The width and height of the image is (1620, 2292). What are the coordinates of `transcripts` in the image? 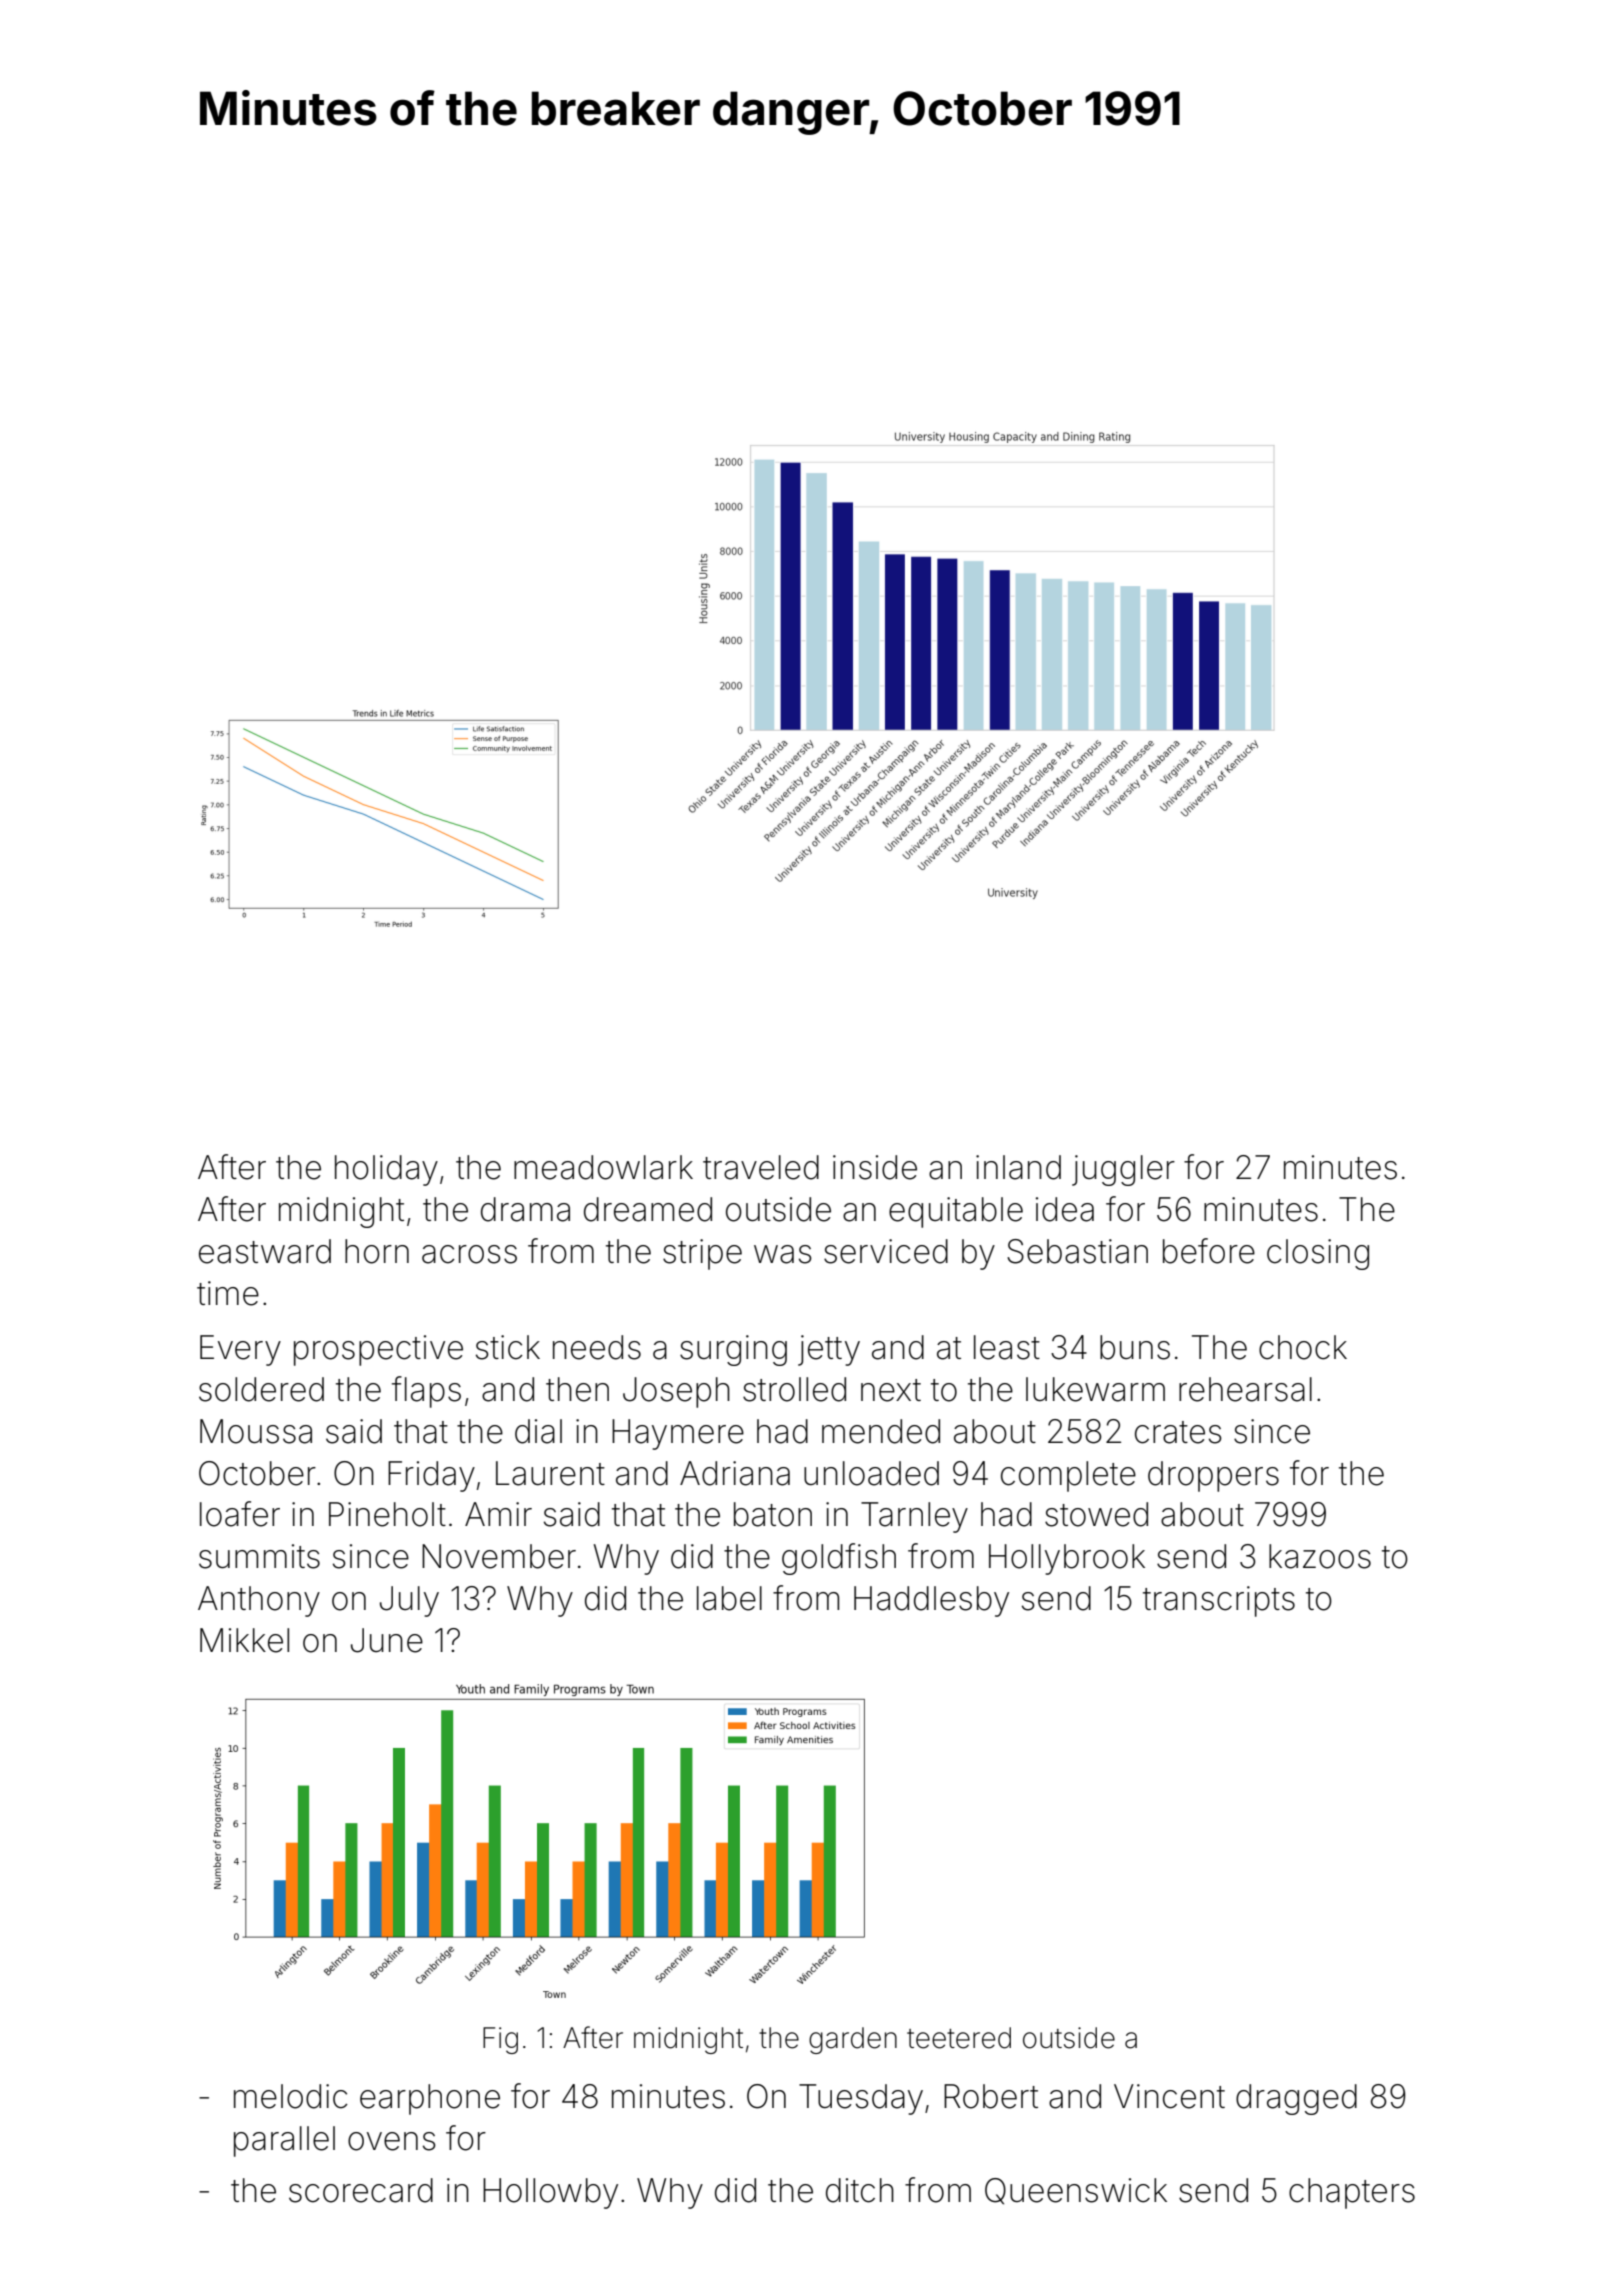 It's located at (1219, 1601).
